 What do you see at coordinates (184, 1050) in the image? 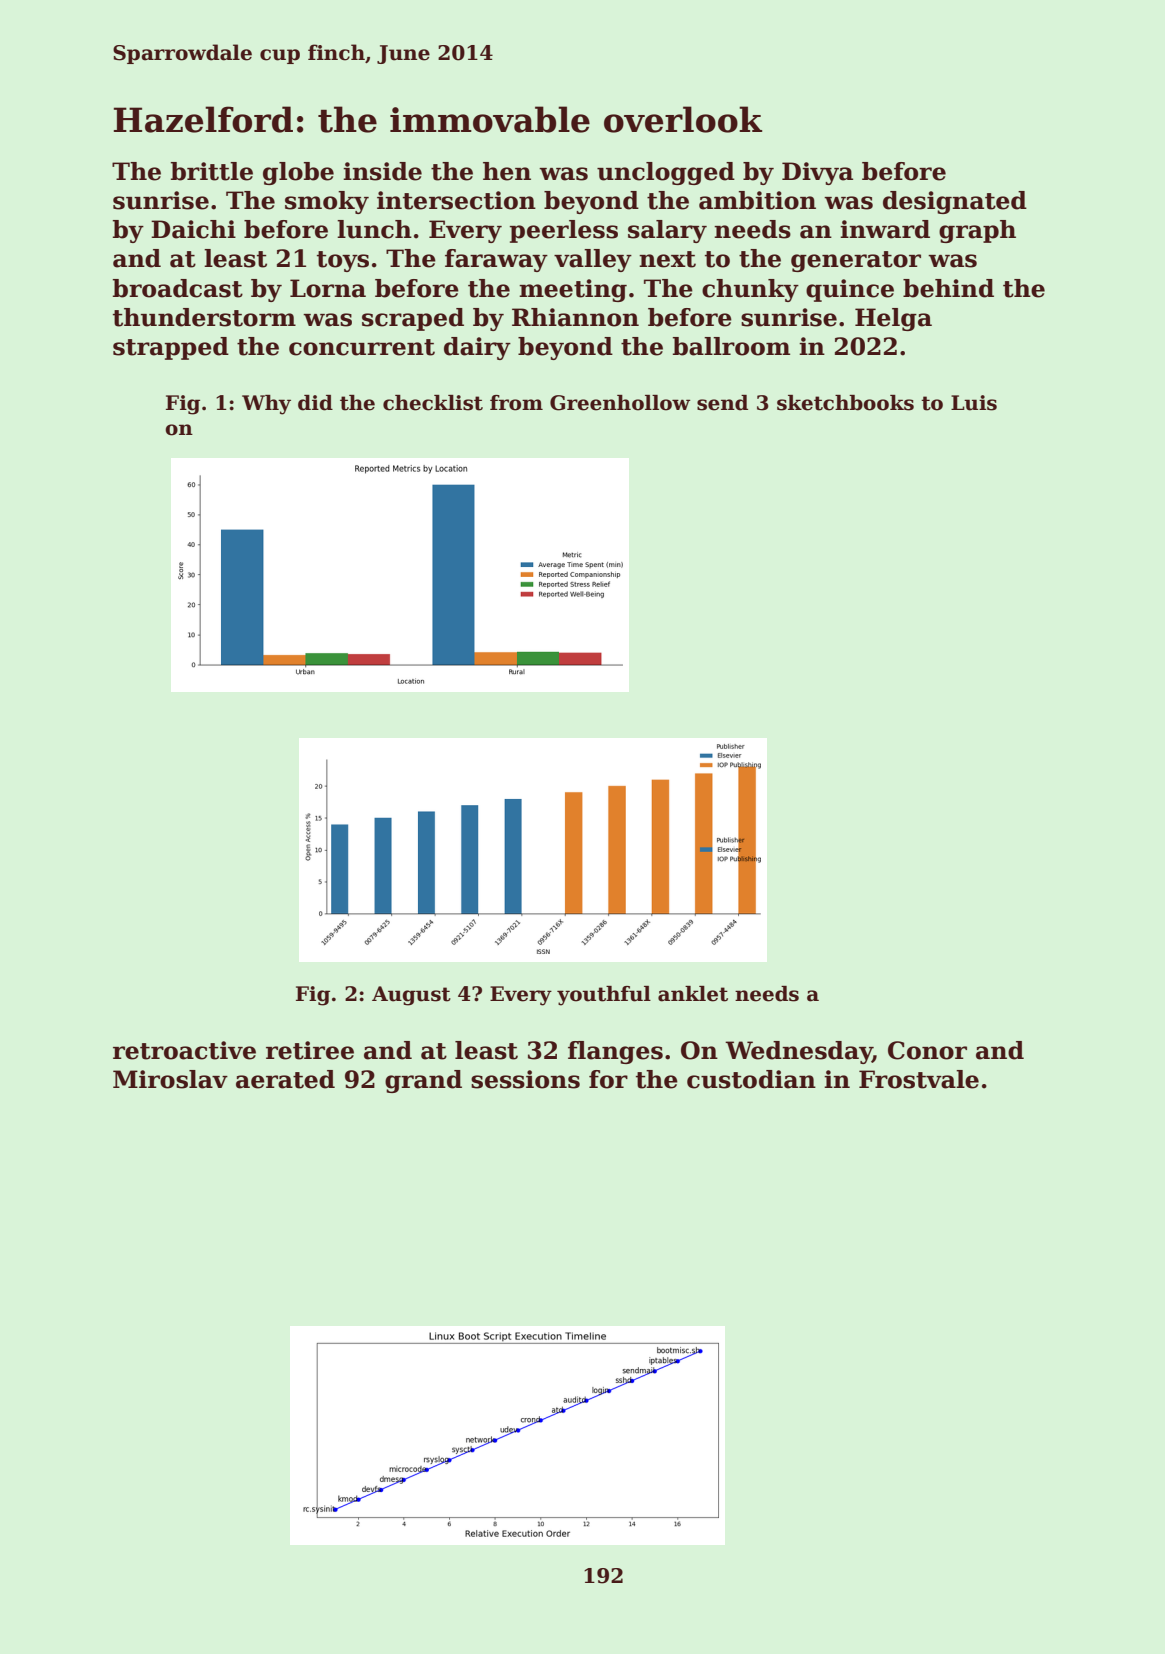
I see `retroactive` at bounding box center [184, 1050].
